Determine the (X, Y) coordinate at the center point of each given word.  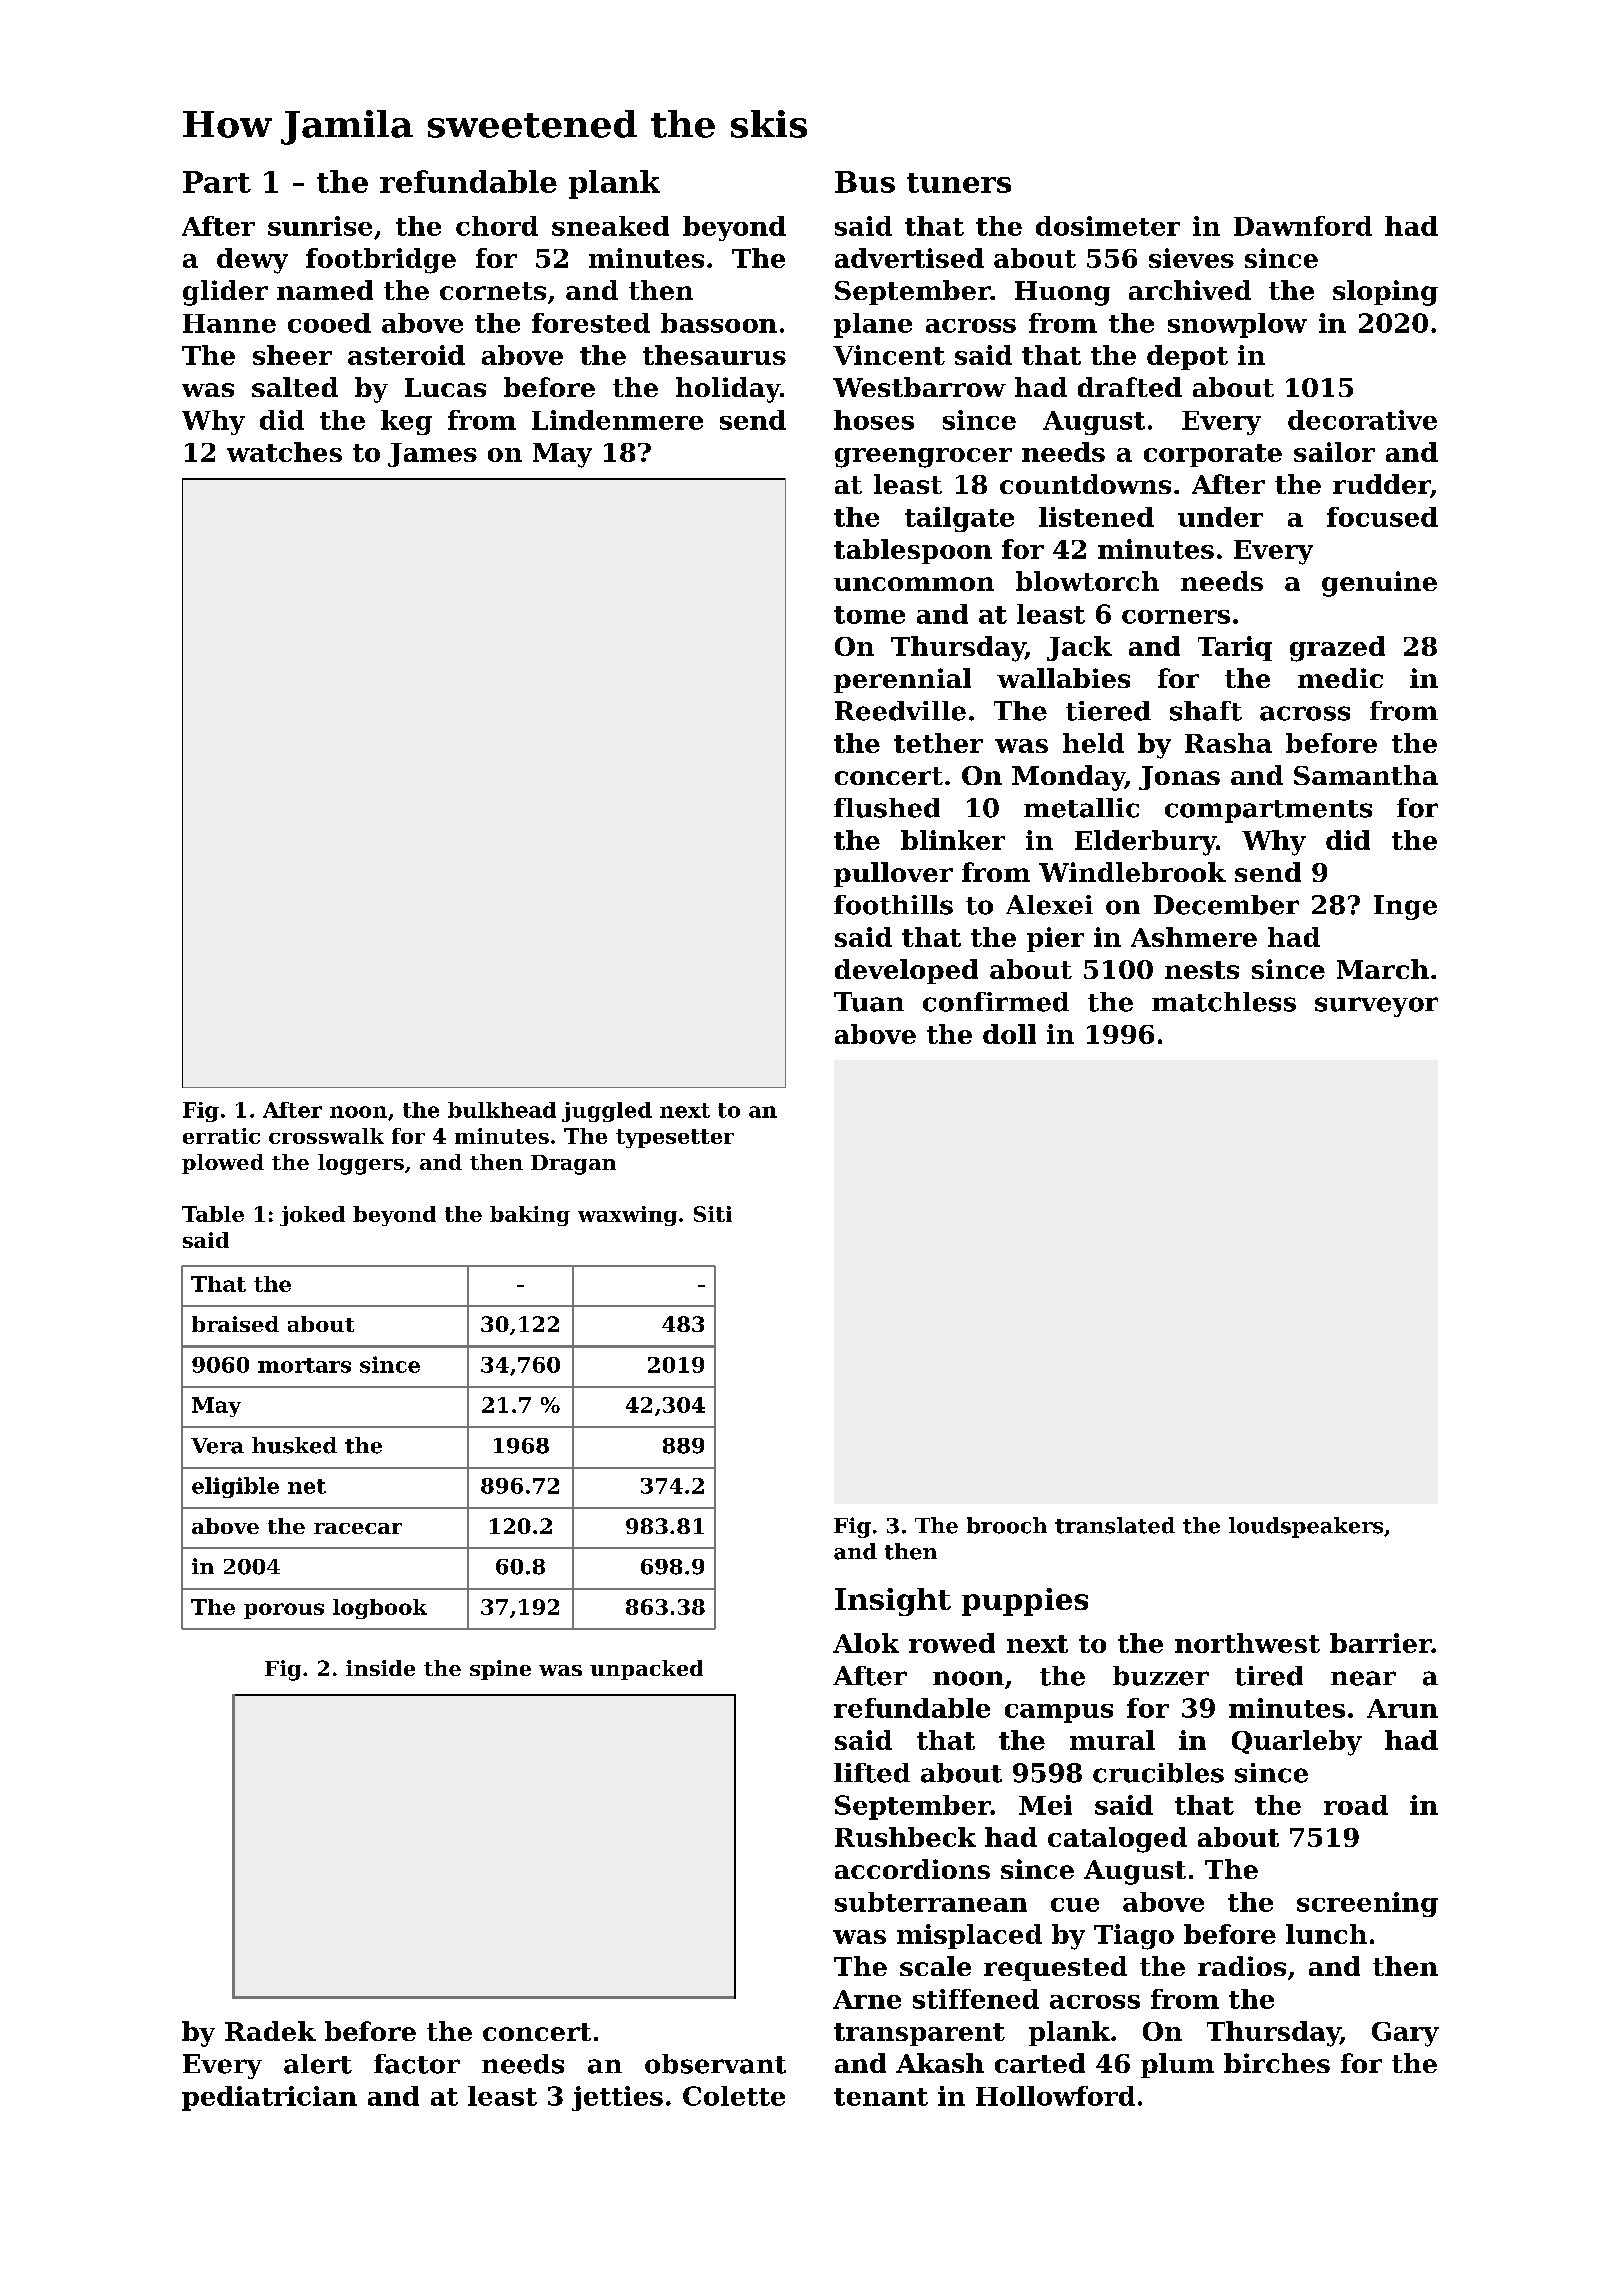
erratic (221, 1136)
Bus (865, 182)
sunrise (320, 226)
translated (1115, 1525)
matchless (1224, 1002)
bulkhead (502, 1110)
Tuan (869, 1002)
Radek (270, 2031)
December (1226, 905)
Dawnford (1303, 226)
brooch (1007, 1525)
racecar (358, 1528)
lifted (872, 1773)
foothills (893, 905)
